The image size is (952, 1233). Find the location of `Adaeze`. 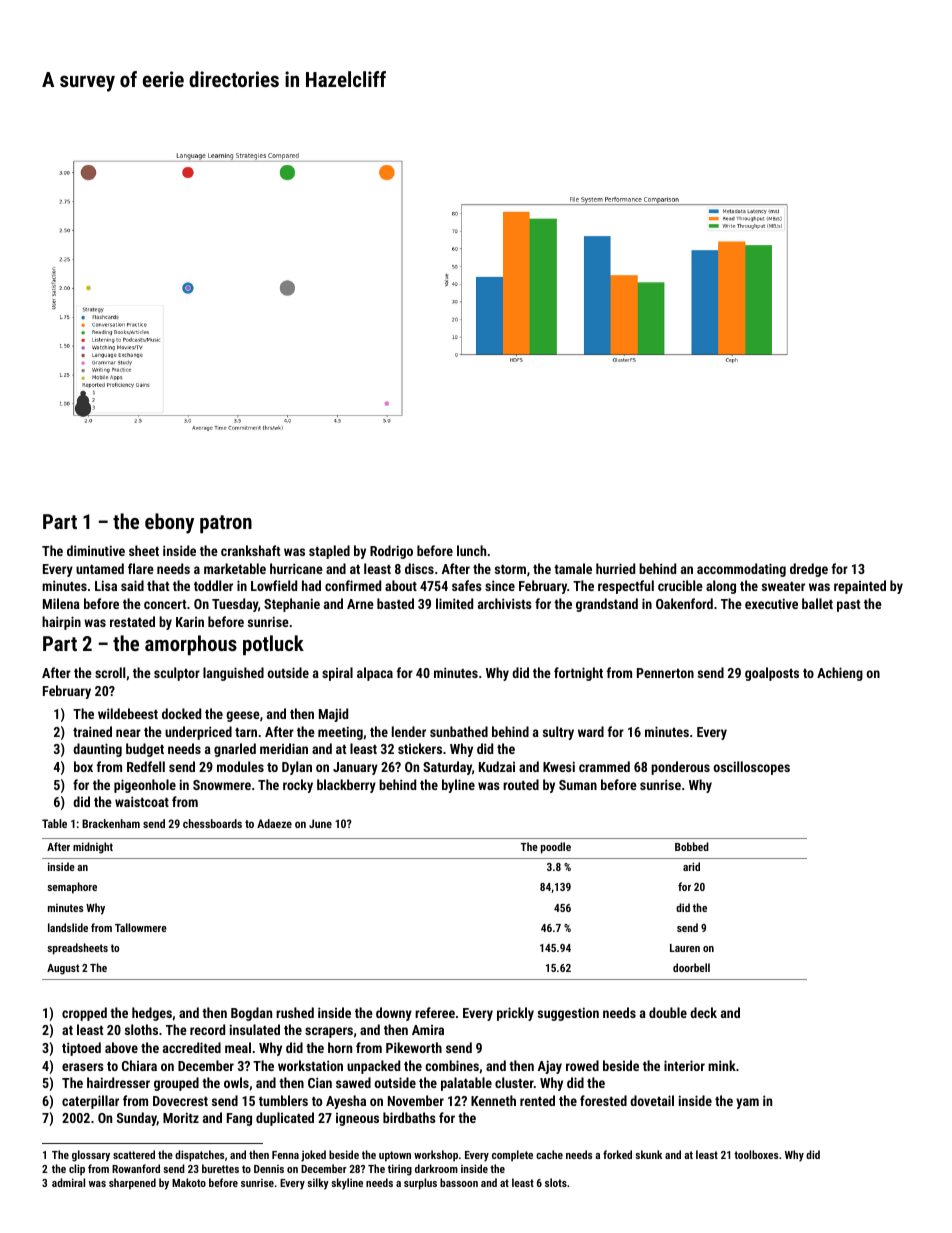

Adaeze is located at coordinates (274, 823).
